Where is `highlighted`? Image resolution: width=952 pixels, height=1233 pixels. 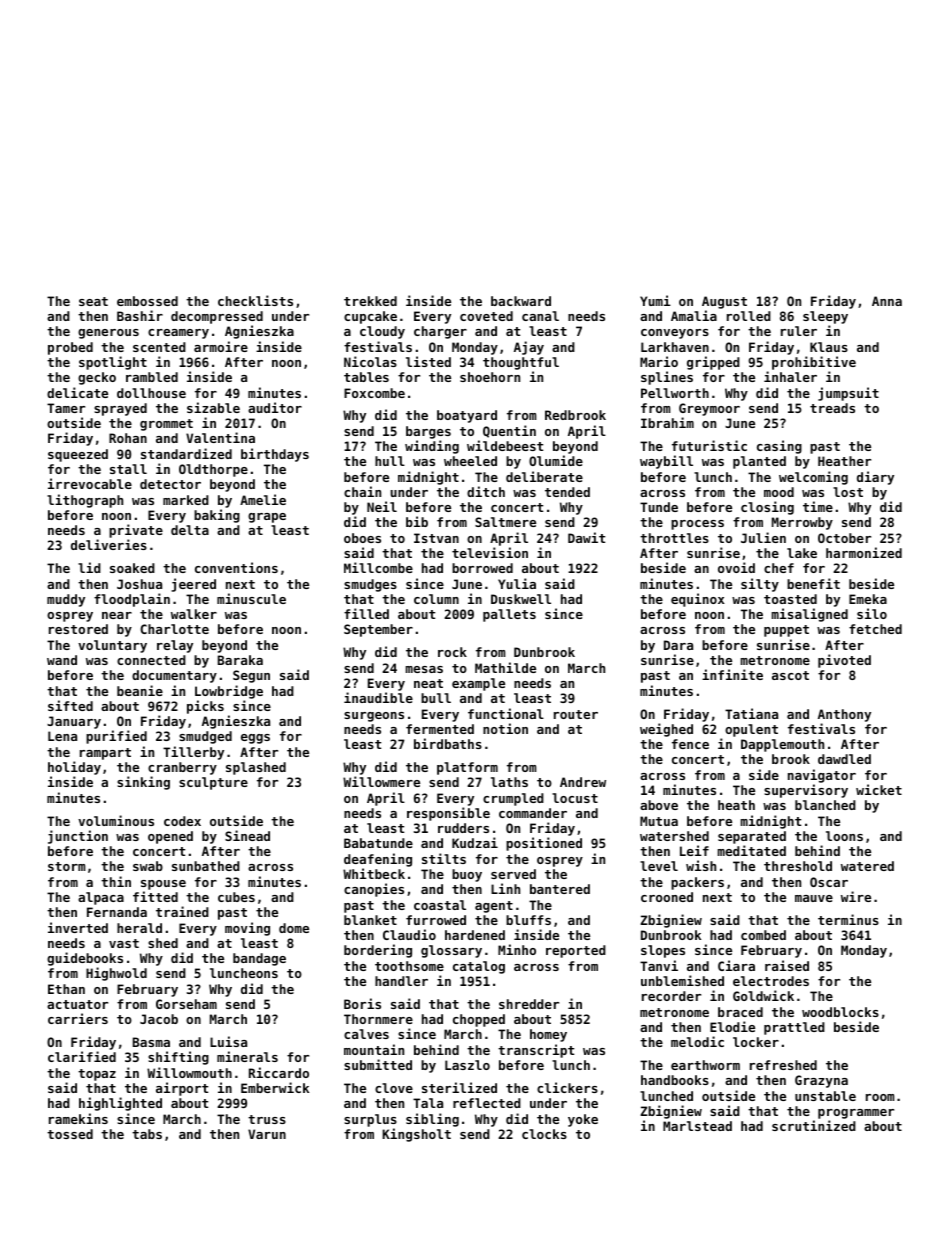
highlighted is located at coordinates (120, 1104).
